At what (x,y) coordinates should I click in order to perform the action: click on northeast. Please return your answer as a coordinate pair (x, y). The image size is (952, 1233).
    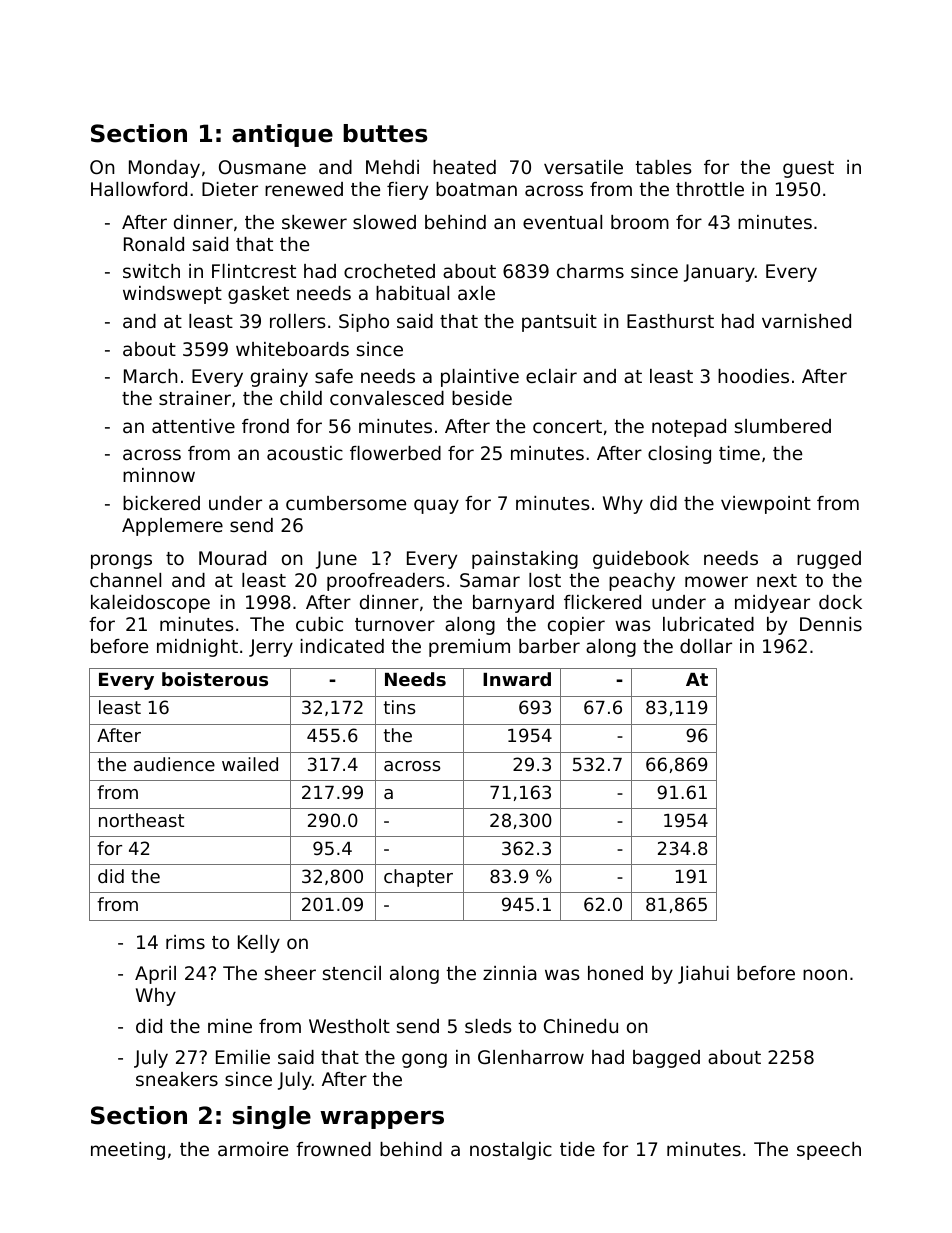
    Looking at the image, I should click on (141, 820).
